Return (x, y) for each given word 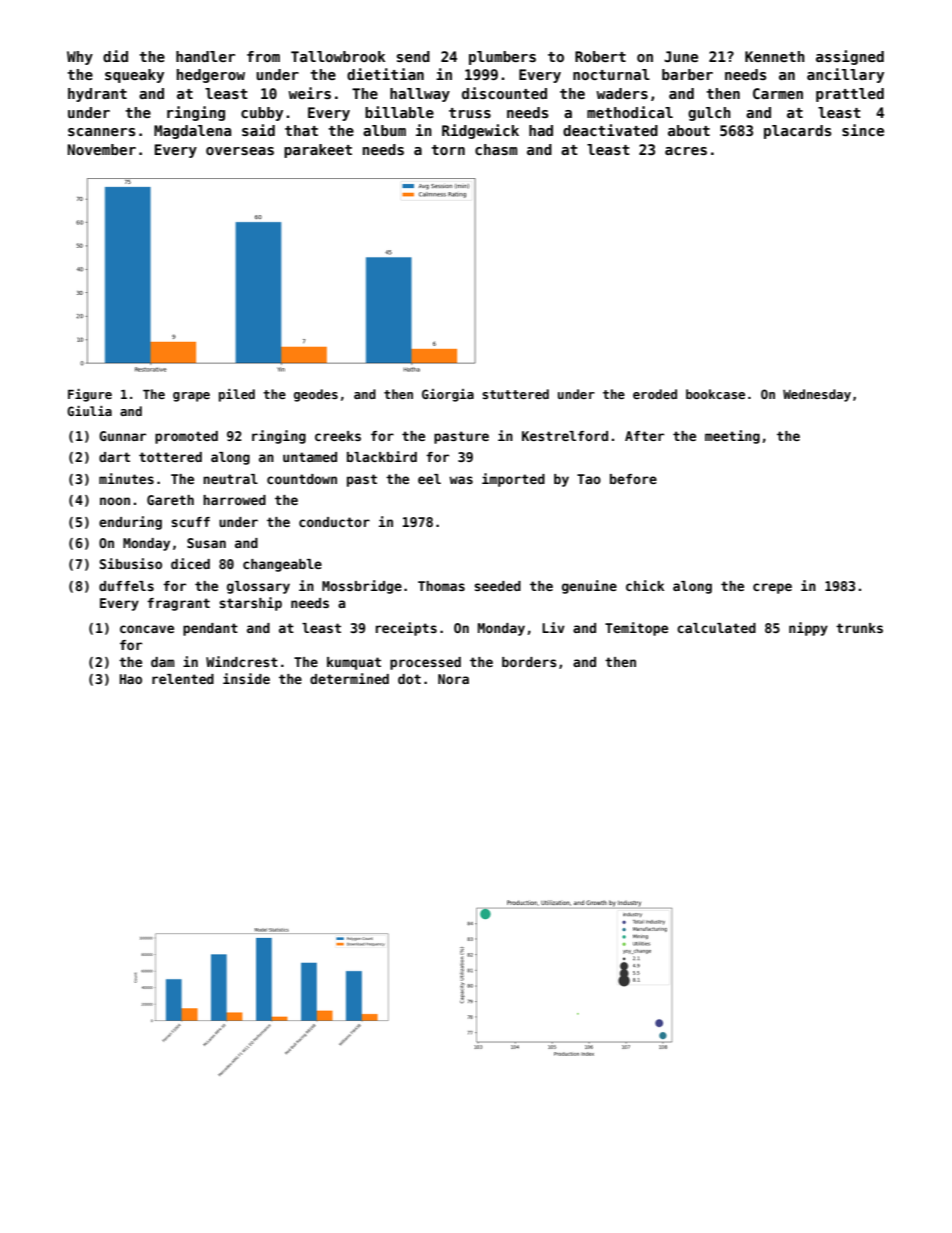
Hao (131, 679)
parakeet (318, 151)
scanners (101, 132)
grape (191, 397)
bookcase (715, 394)
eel (429, 479)
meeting (732, 437)
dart (114, 457)
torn (448, 150)
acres (686, 151)
